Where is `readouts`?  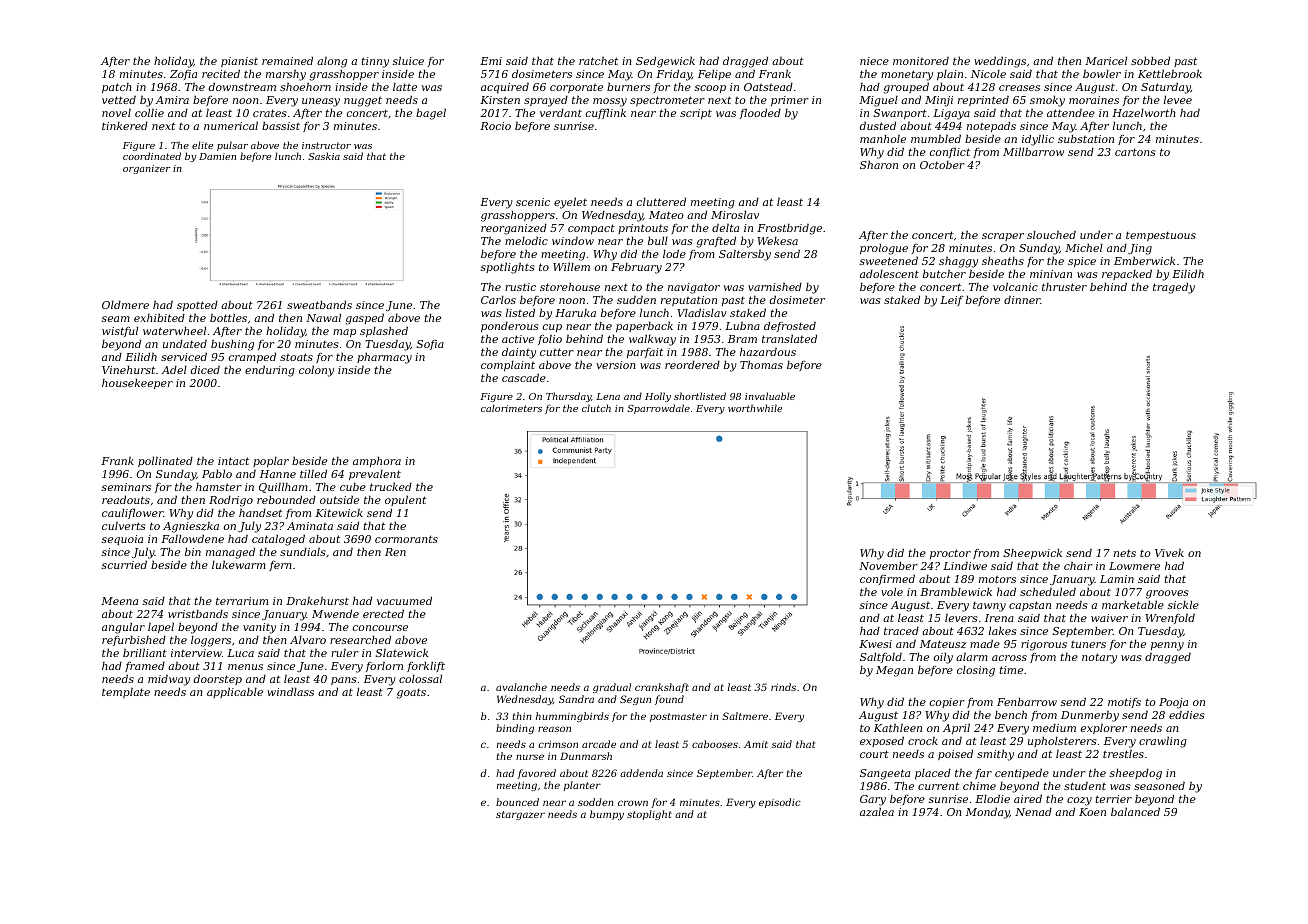 readouts is located at coordinates (126, 499).
